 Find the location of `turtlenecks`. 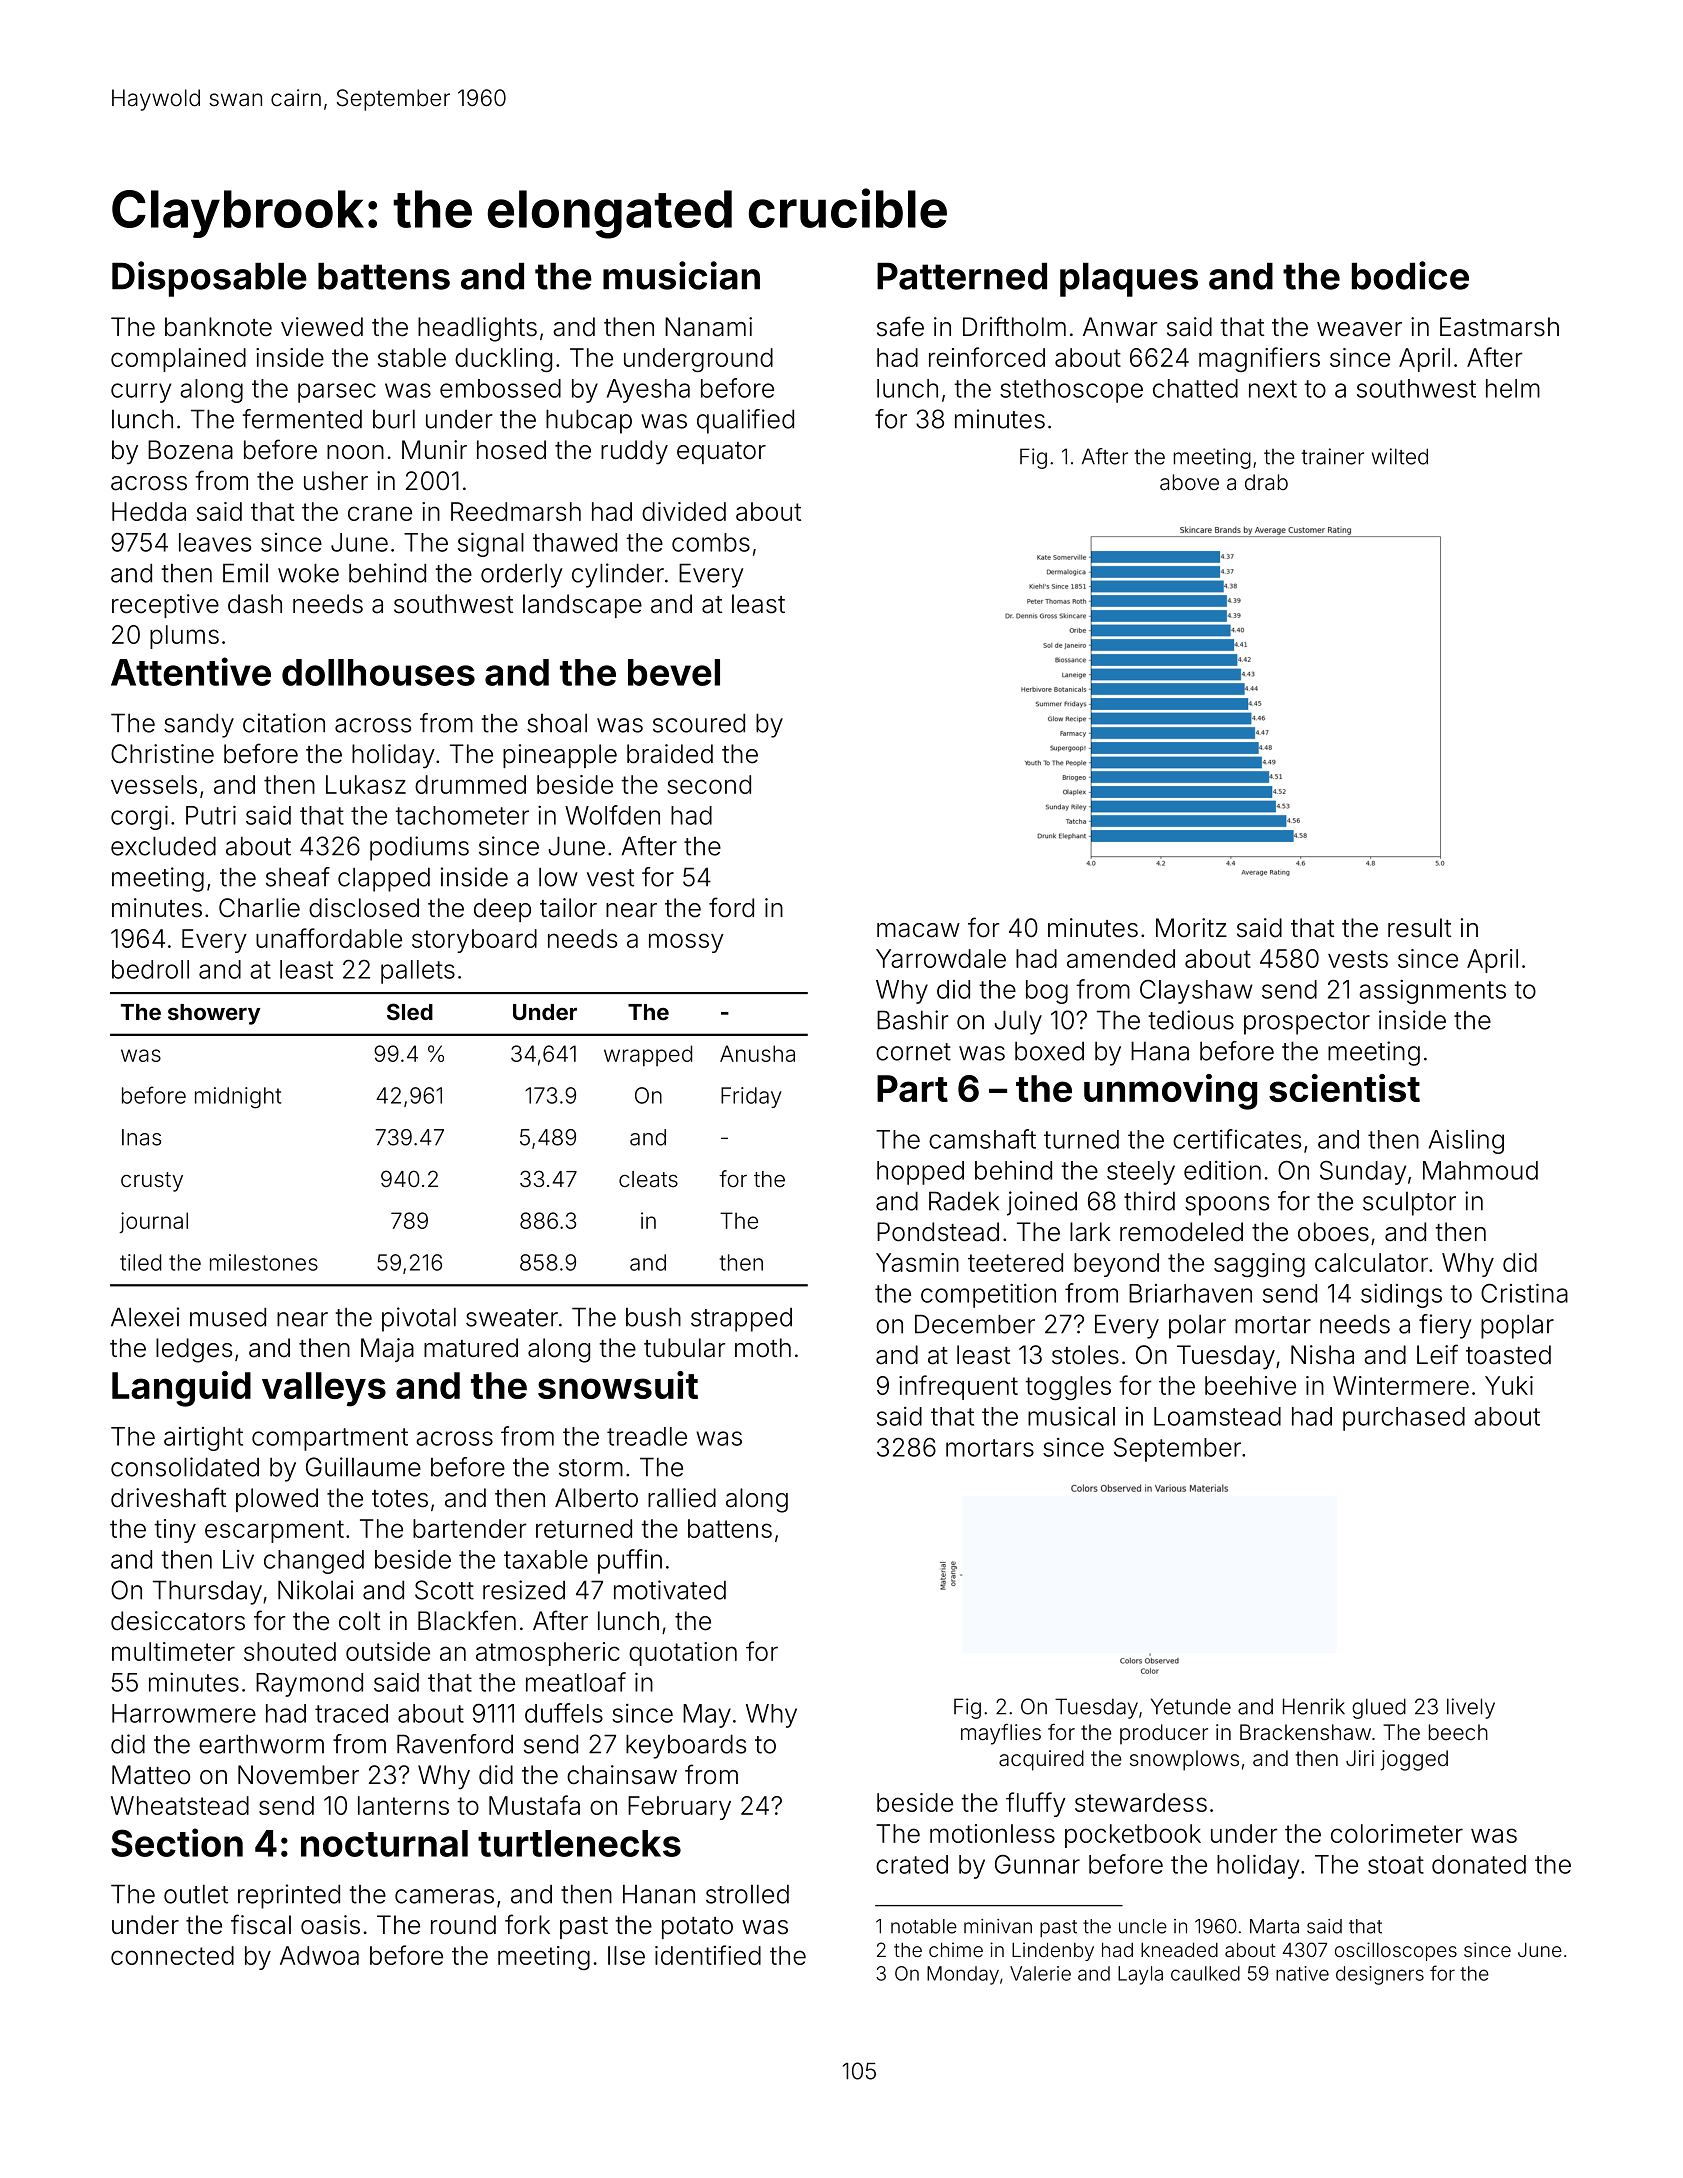

turtlenecks is located at coordinates (579, 1843).
